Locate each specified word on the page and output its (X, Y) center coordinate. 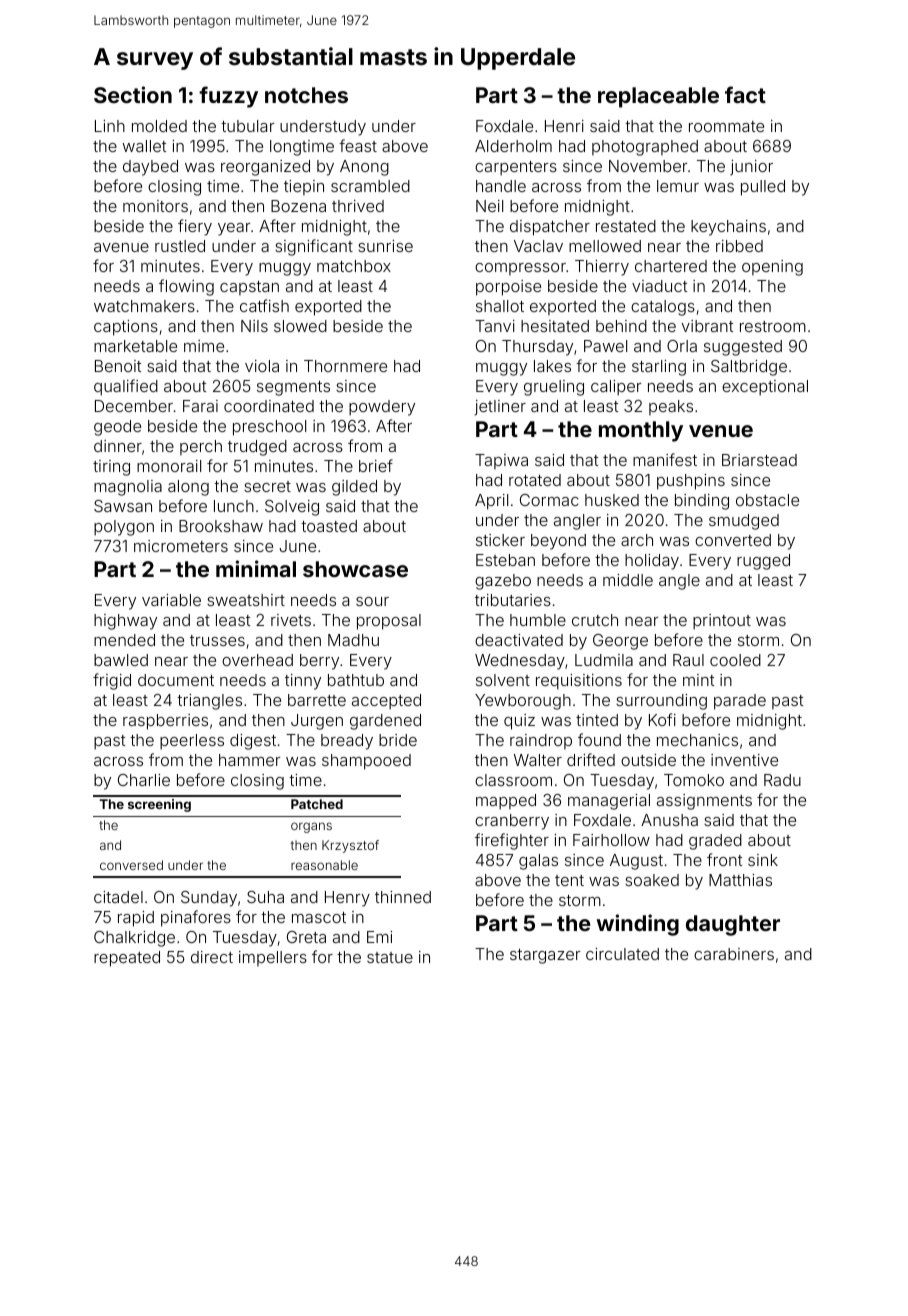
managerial (609, 802)
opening (772, 268)
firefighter (512, 841)
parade (740, 702)
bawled (121, 660)
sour (372, 601)
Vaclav (538, 246)
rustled (180, 246)
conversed (131, 865)
